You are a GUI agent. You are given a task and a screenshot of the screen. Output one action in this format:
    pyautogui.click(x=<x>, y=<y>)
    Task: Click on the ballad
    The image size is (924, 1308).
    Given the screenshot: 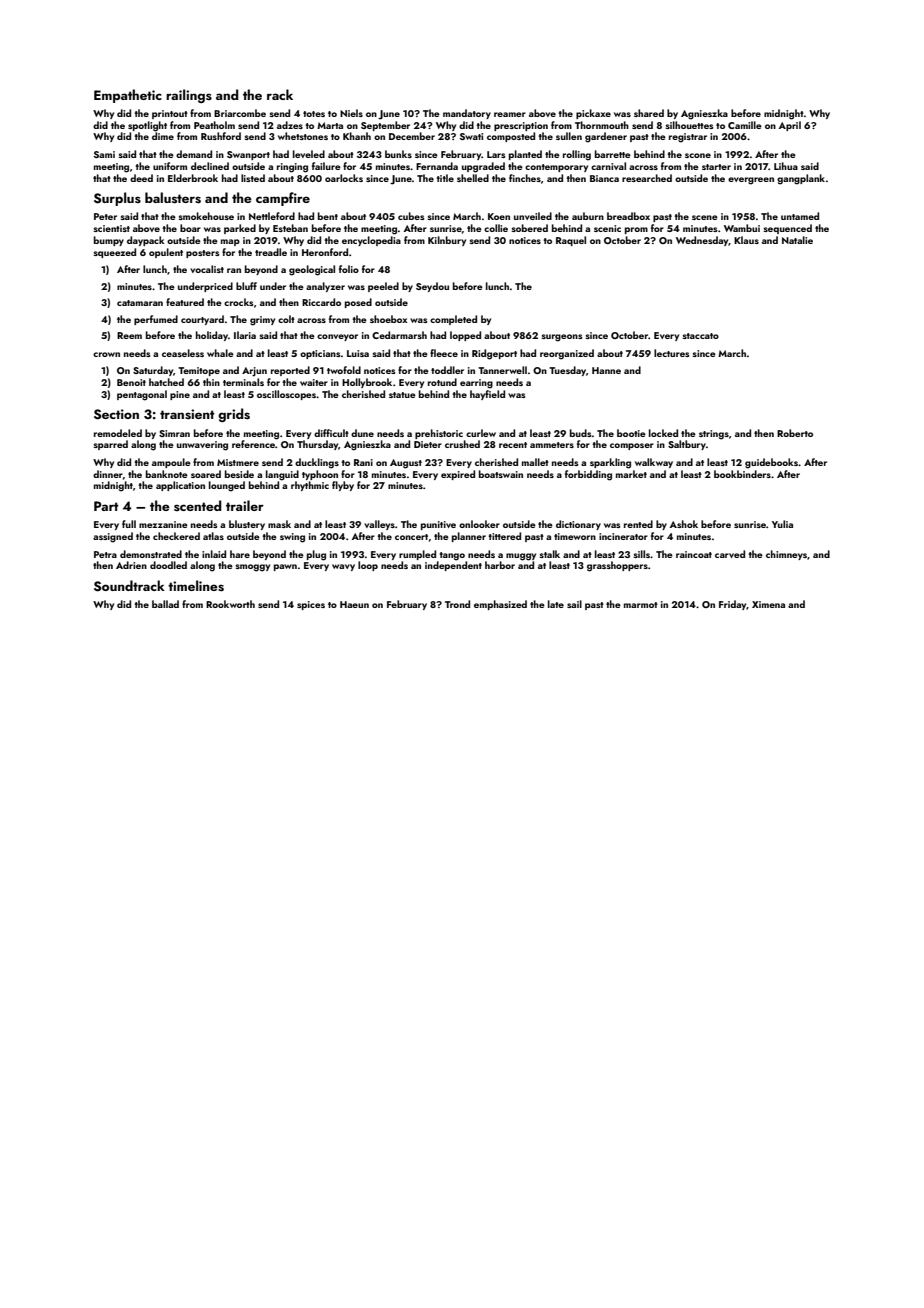 What is the action you would take?
    pyautogui.click(x=165, y=604)
